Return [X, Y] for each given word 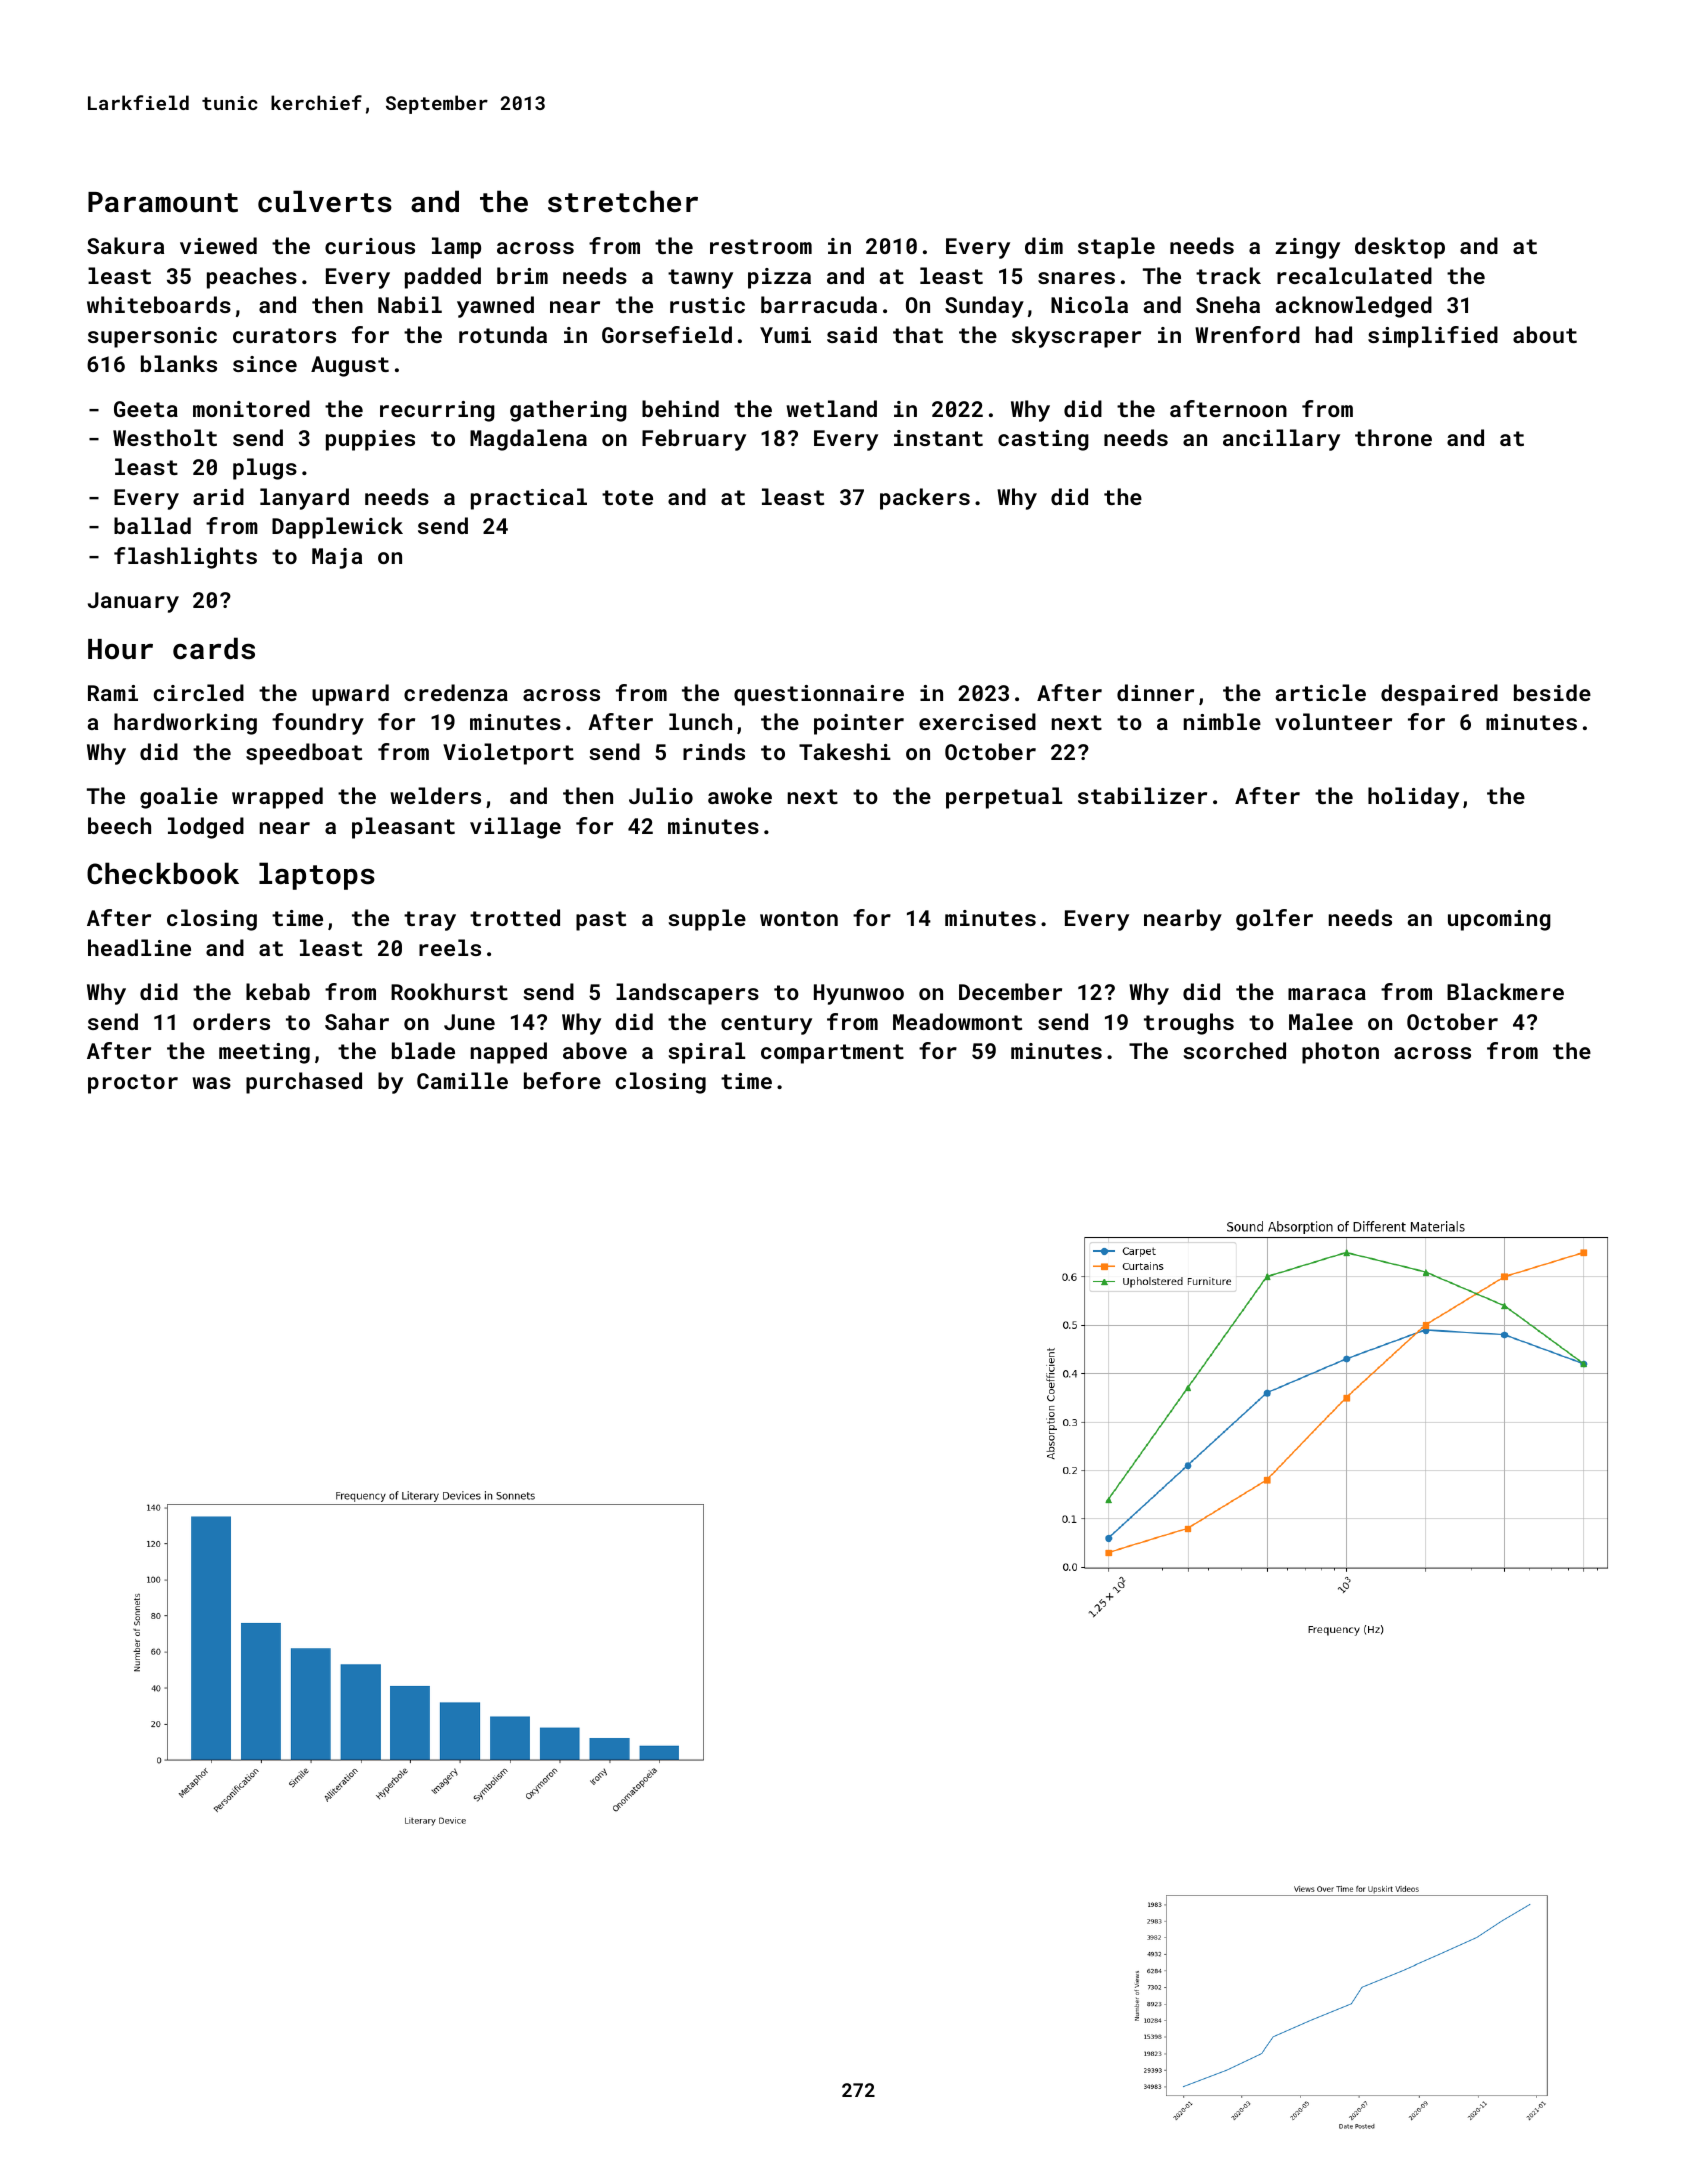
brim [522, 275]
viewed [218, 245]
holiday [1413, 798]
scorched [1234, 1050]
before [562, 1080]
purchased [304, 1083]
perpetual [1004, 798]
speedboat [304, 754]
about [1545, 334]
